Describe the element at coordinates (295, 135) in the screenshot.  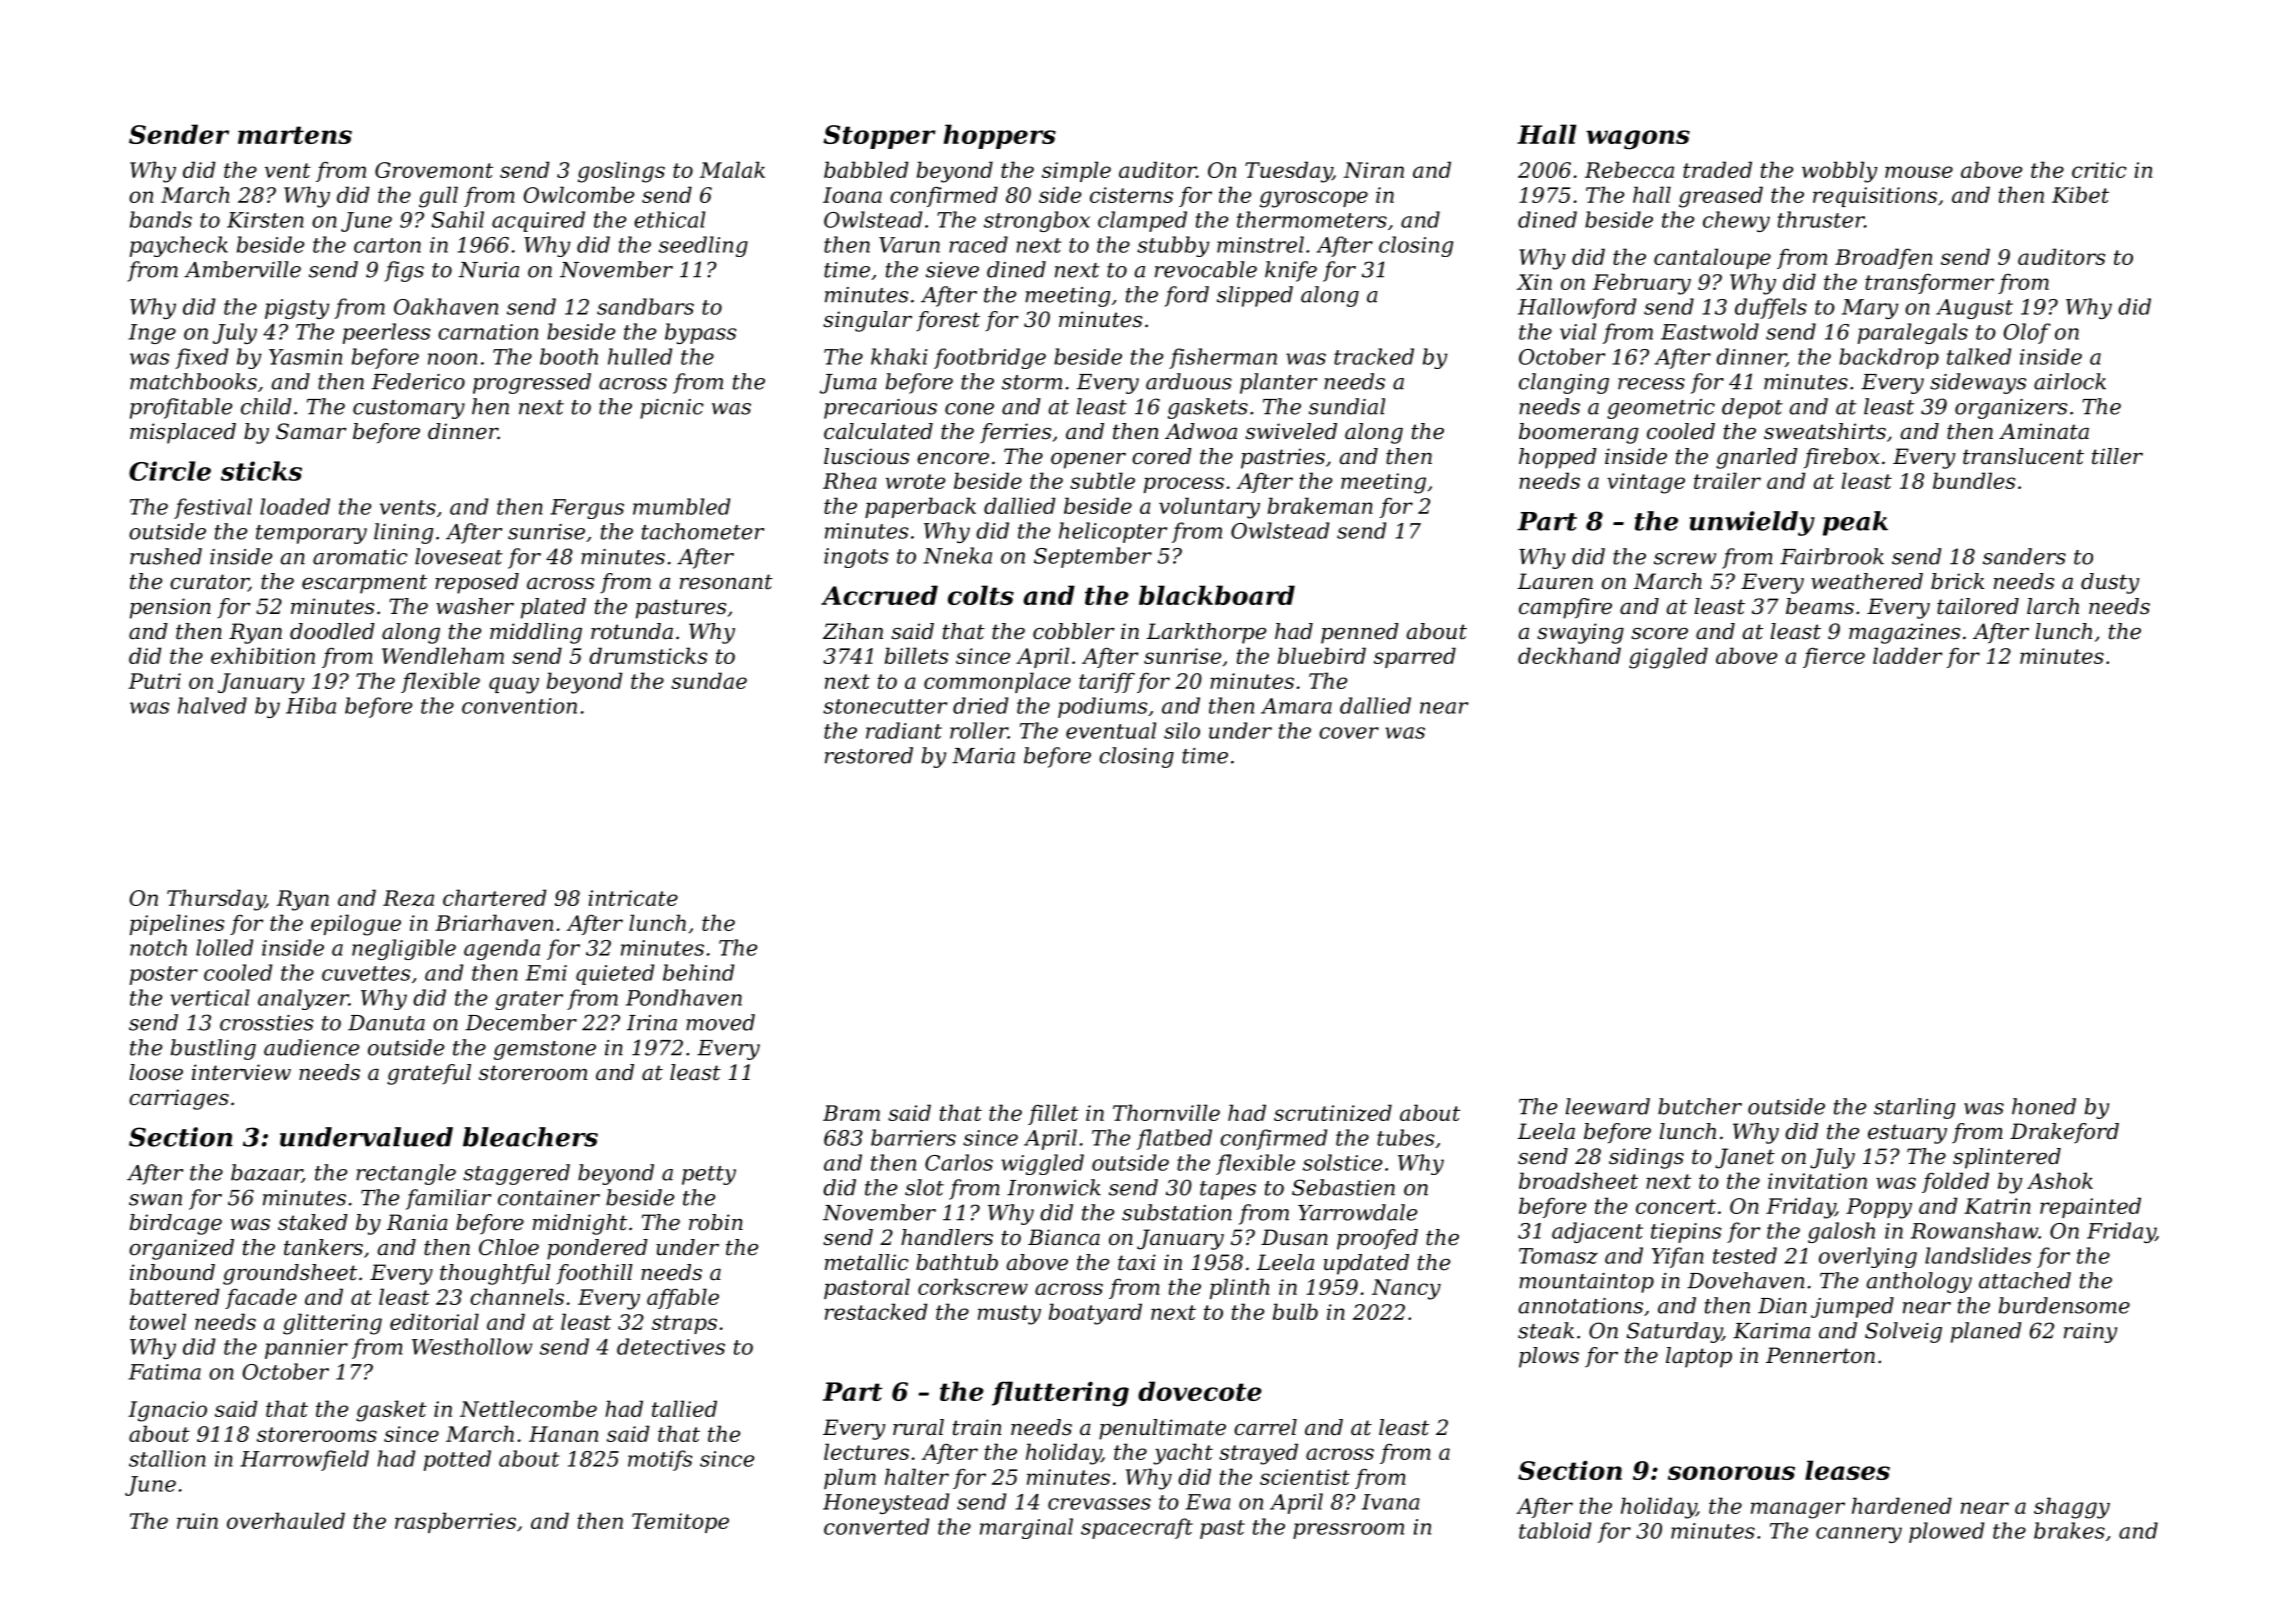
I see `martens` at that location.
